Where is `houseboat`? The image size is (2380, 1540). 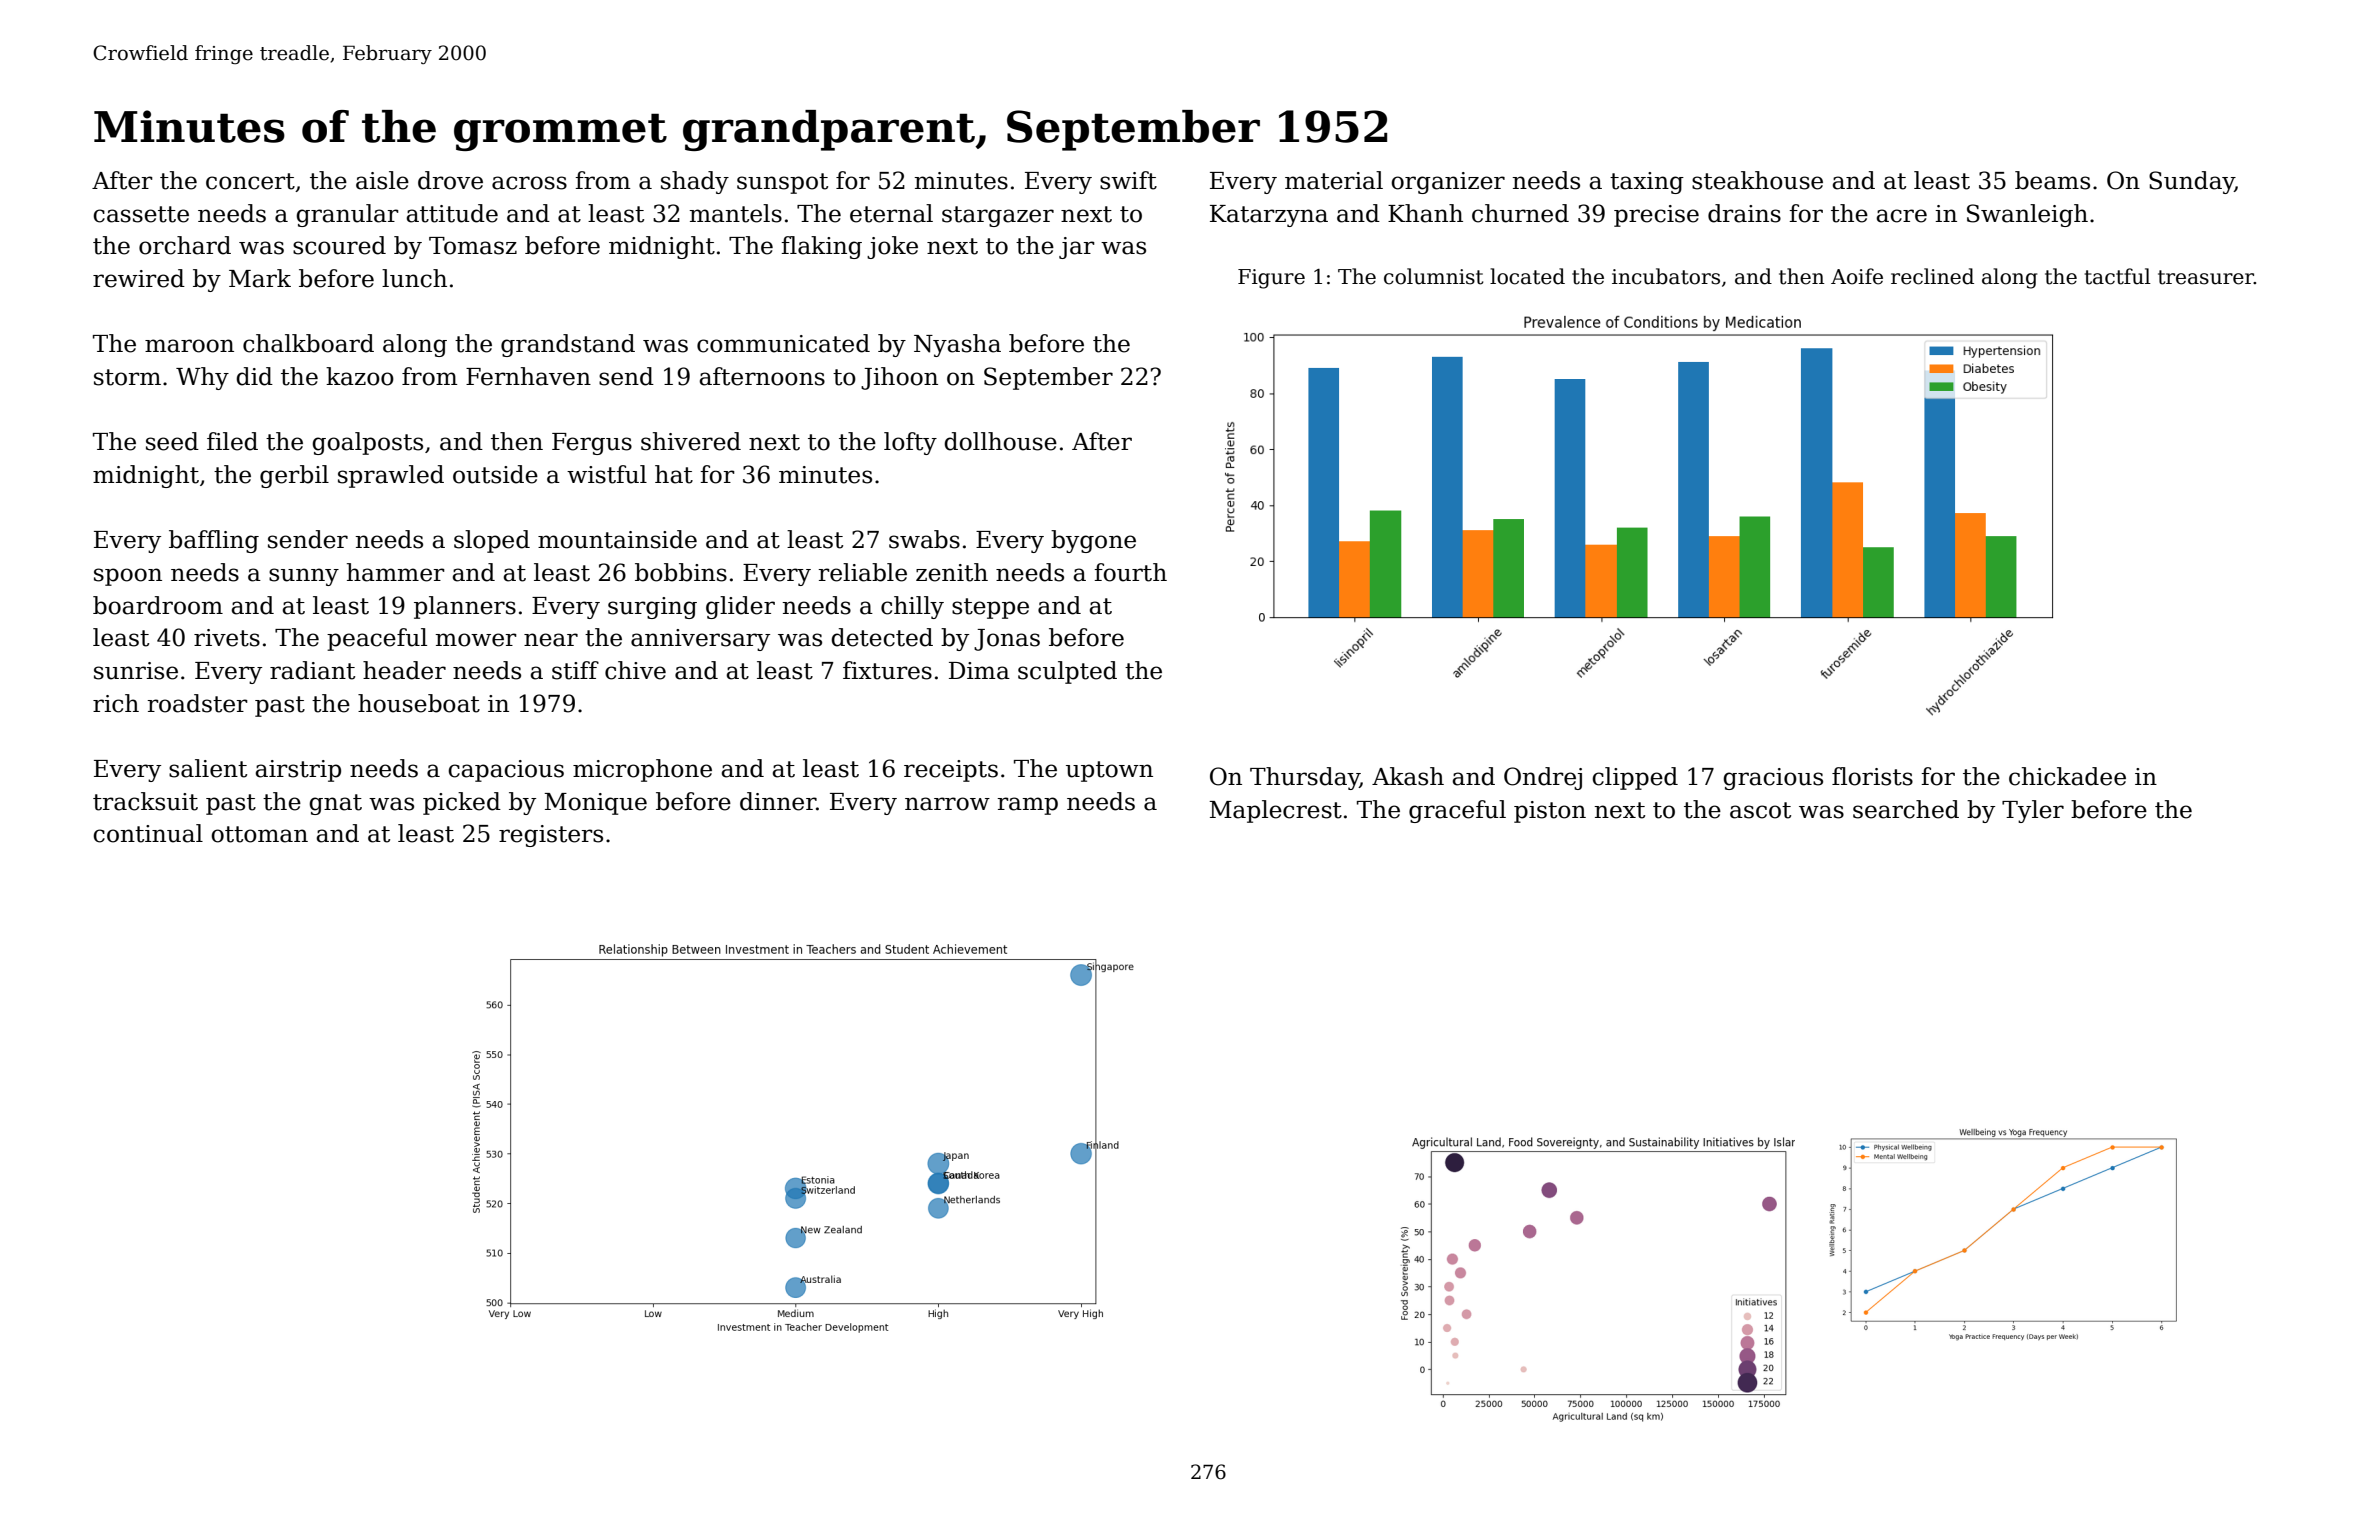
houseboat is located at coordinates (419, 703).
